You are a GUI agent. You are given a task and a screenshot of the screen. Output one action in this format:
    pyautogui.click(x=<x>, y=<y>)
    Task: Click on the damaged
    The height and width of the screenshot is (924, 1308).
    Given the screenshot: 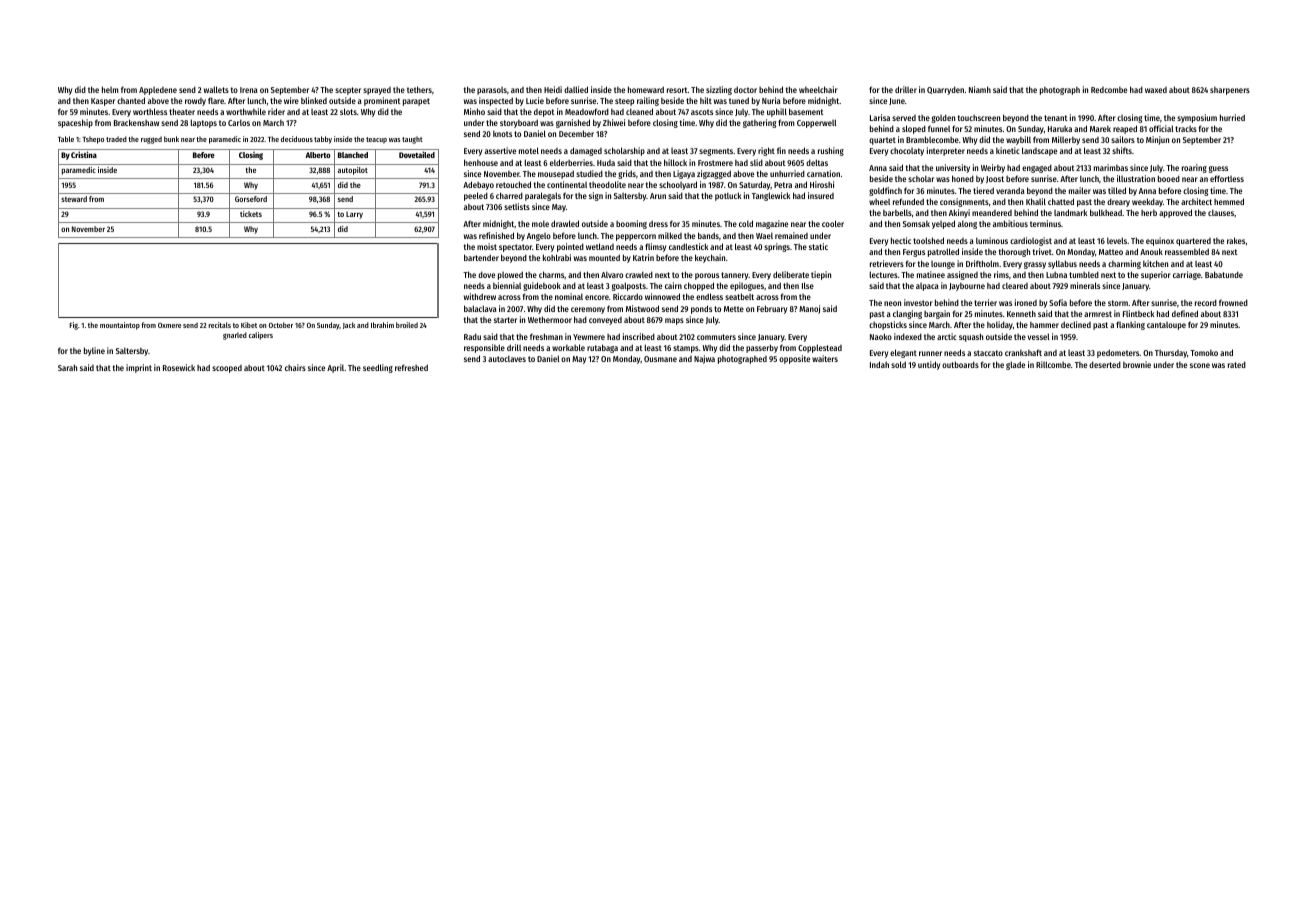 What is the action you would take?
    pyautogui.click(x=586, y=151)
